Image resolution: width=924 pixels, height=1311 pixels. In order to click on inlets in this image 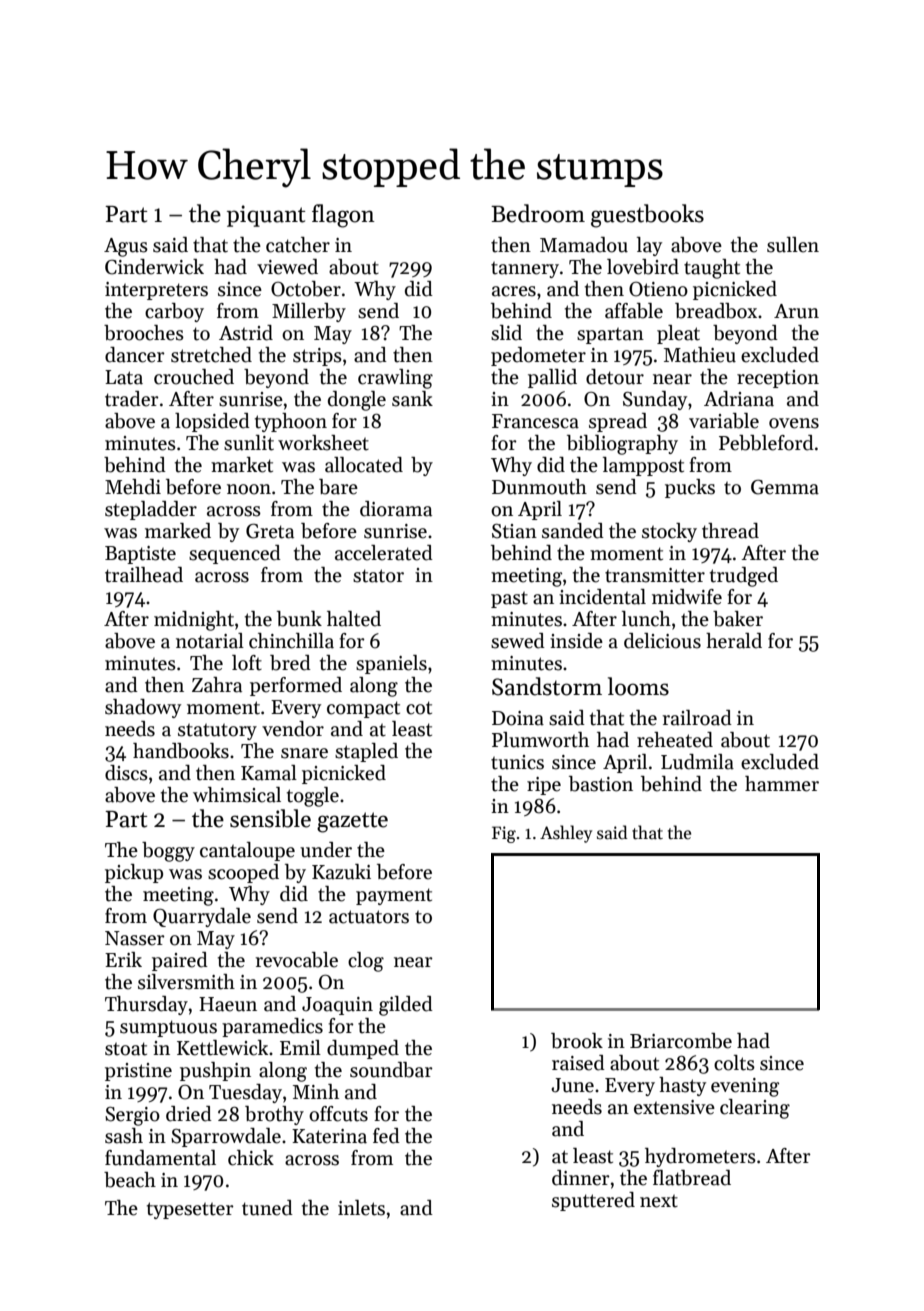, I will do `click(361, 1208)`.
